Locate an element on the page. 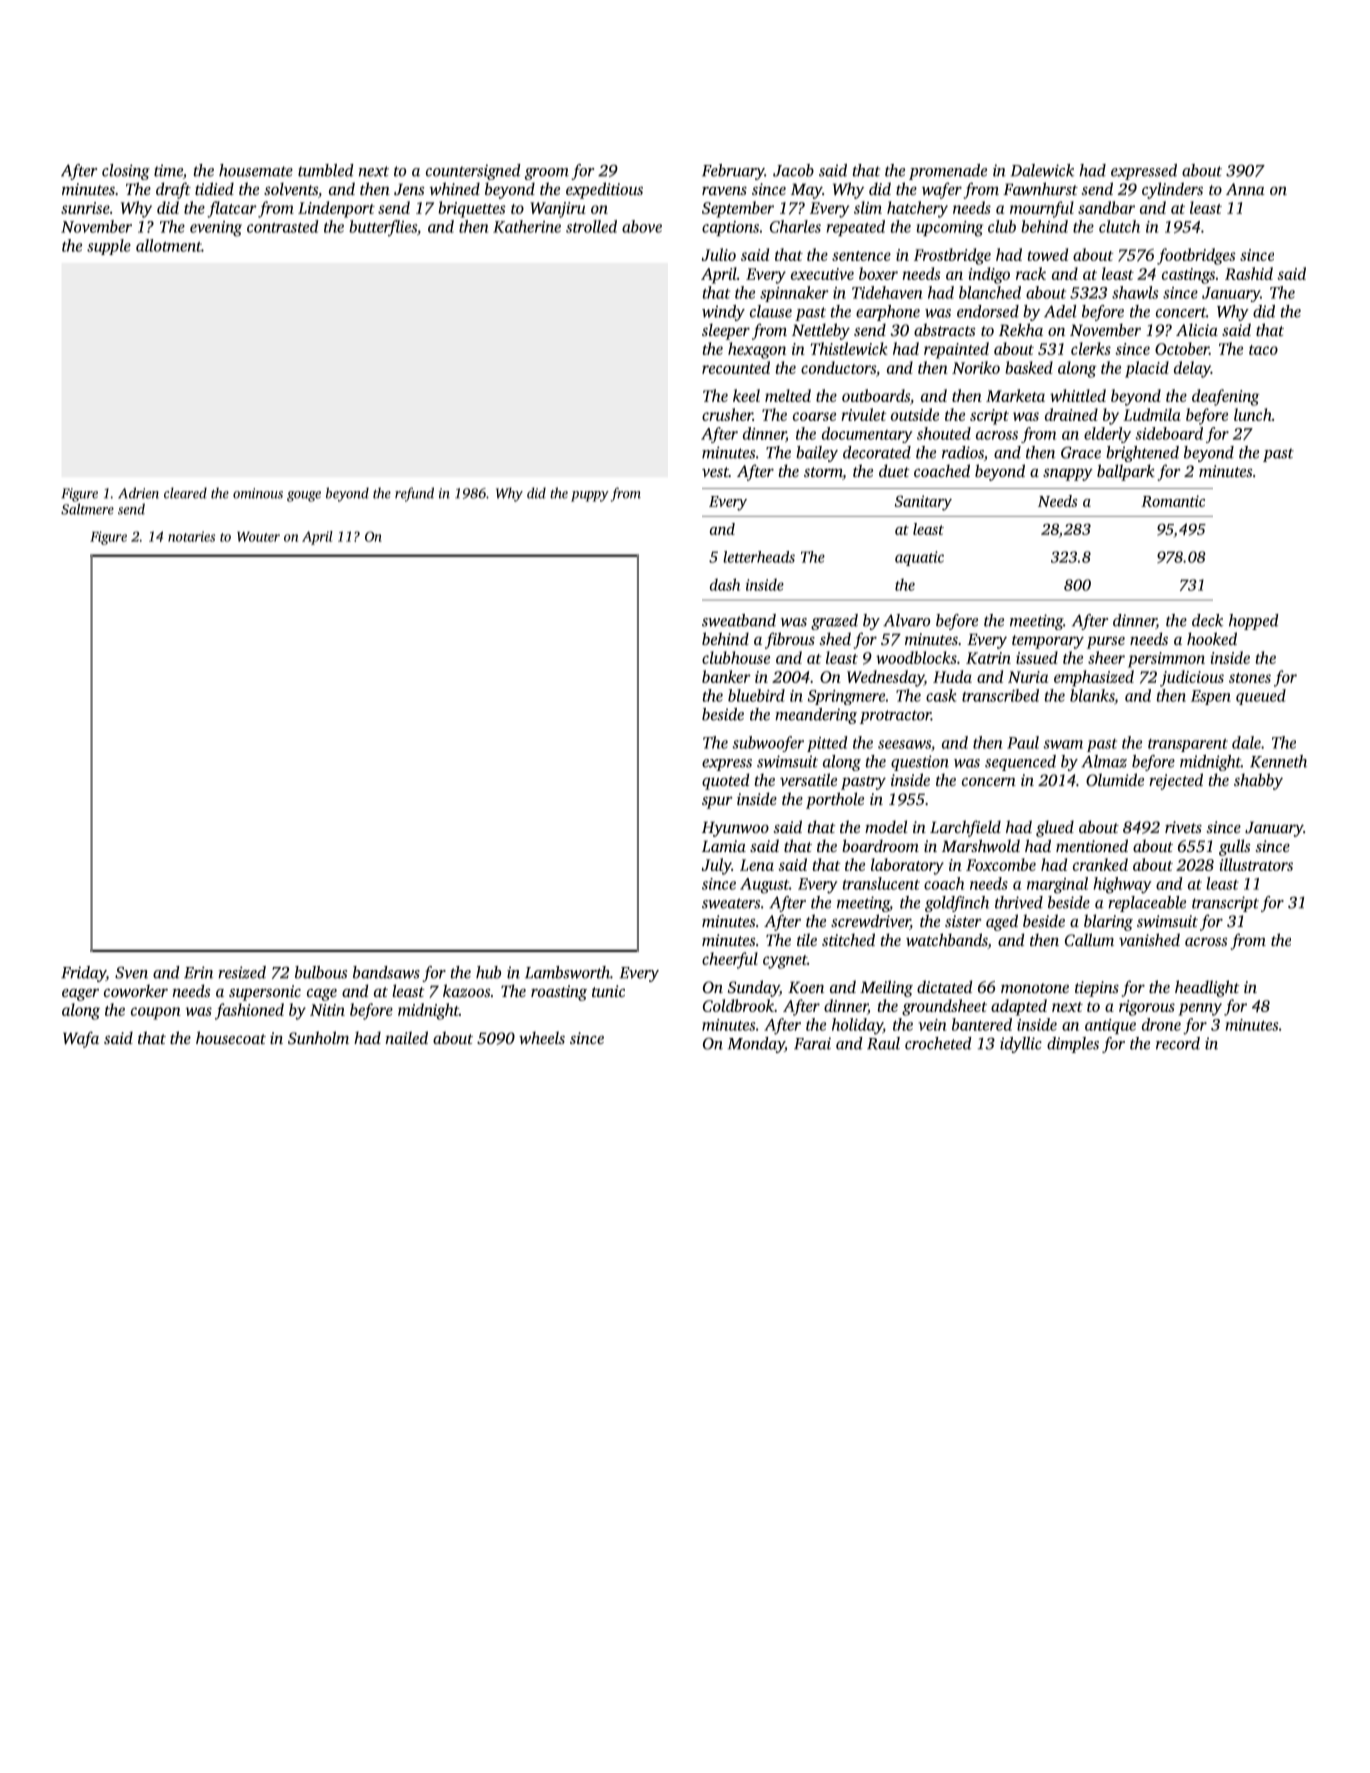 The width and height of the page is (1370, 1773). promenade is located at coordinates (948, 172).
